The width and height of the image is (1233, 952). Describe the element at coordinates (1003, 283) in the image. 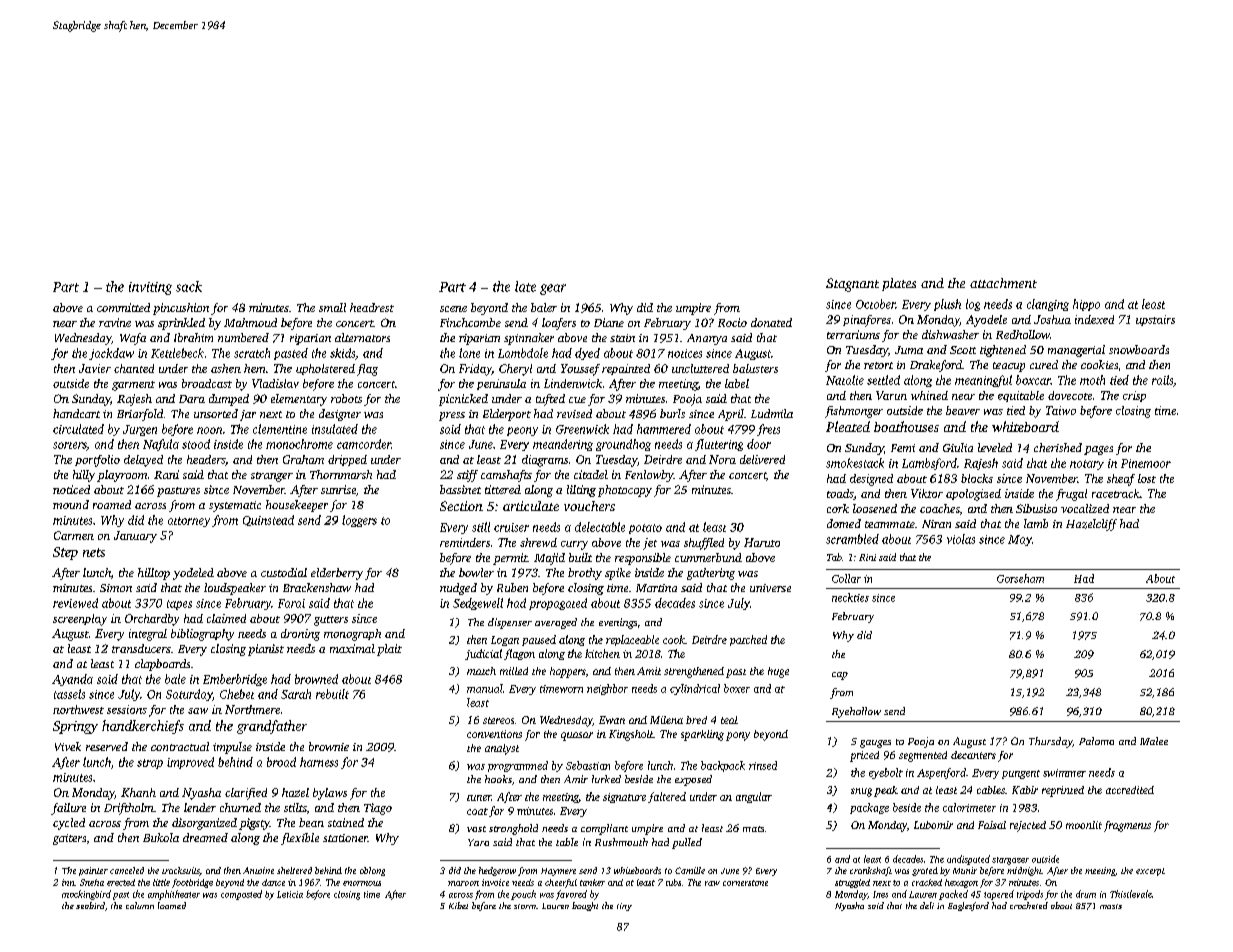

I see `attachment` at that location.
